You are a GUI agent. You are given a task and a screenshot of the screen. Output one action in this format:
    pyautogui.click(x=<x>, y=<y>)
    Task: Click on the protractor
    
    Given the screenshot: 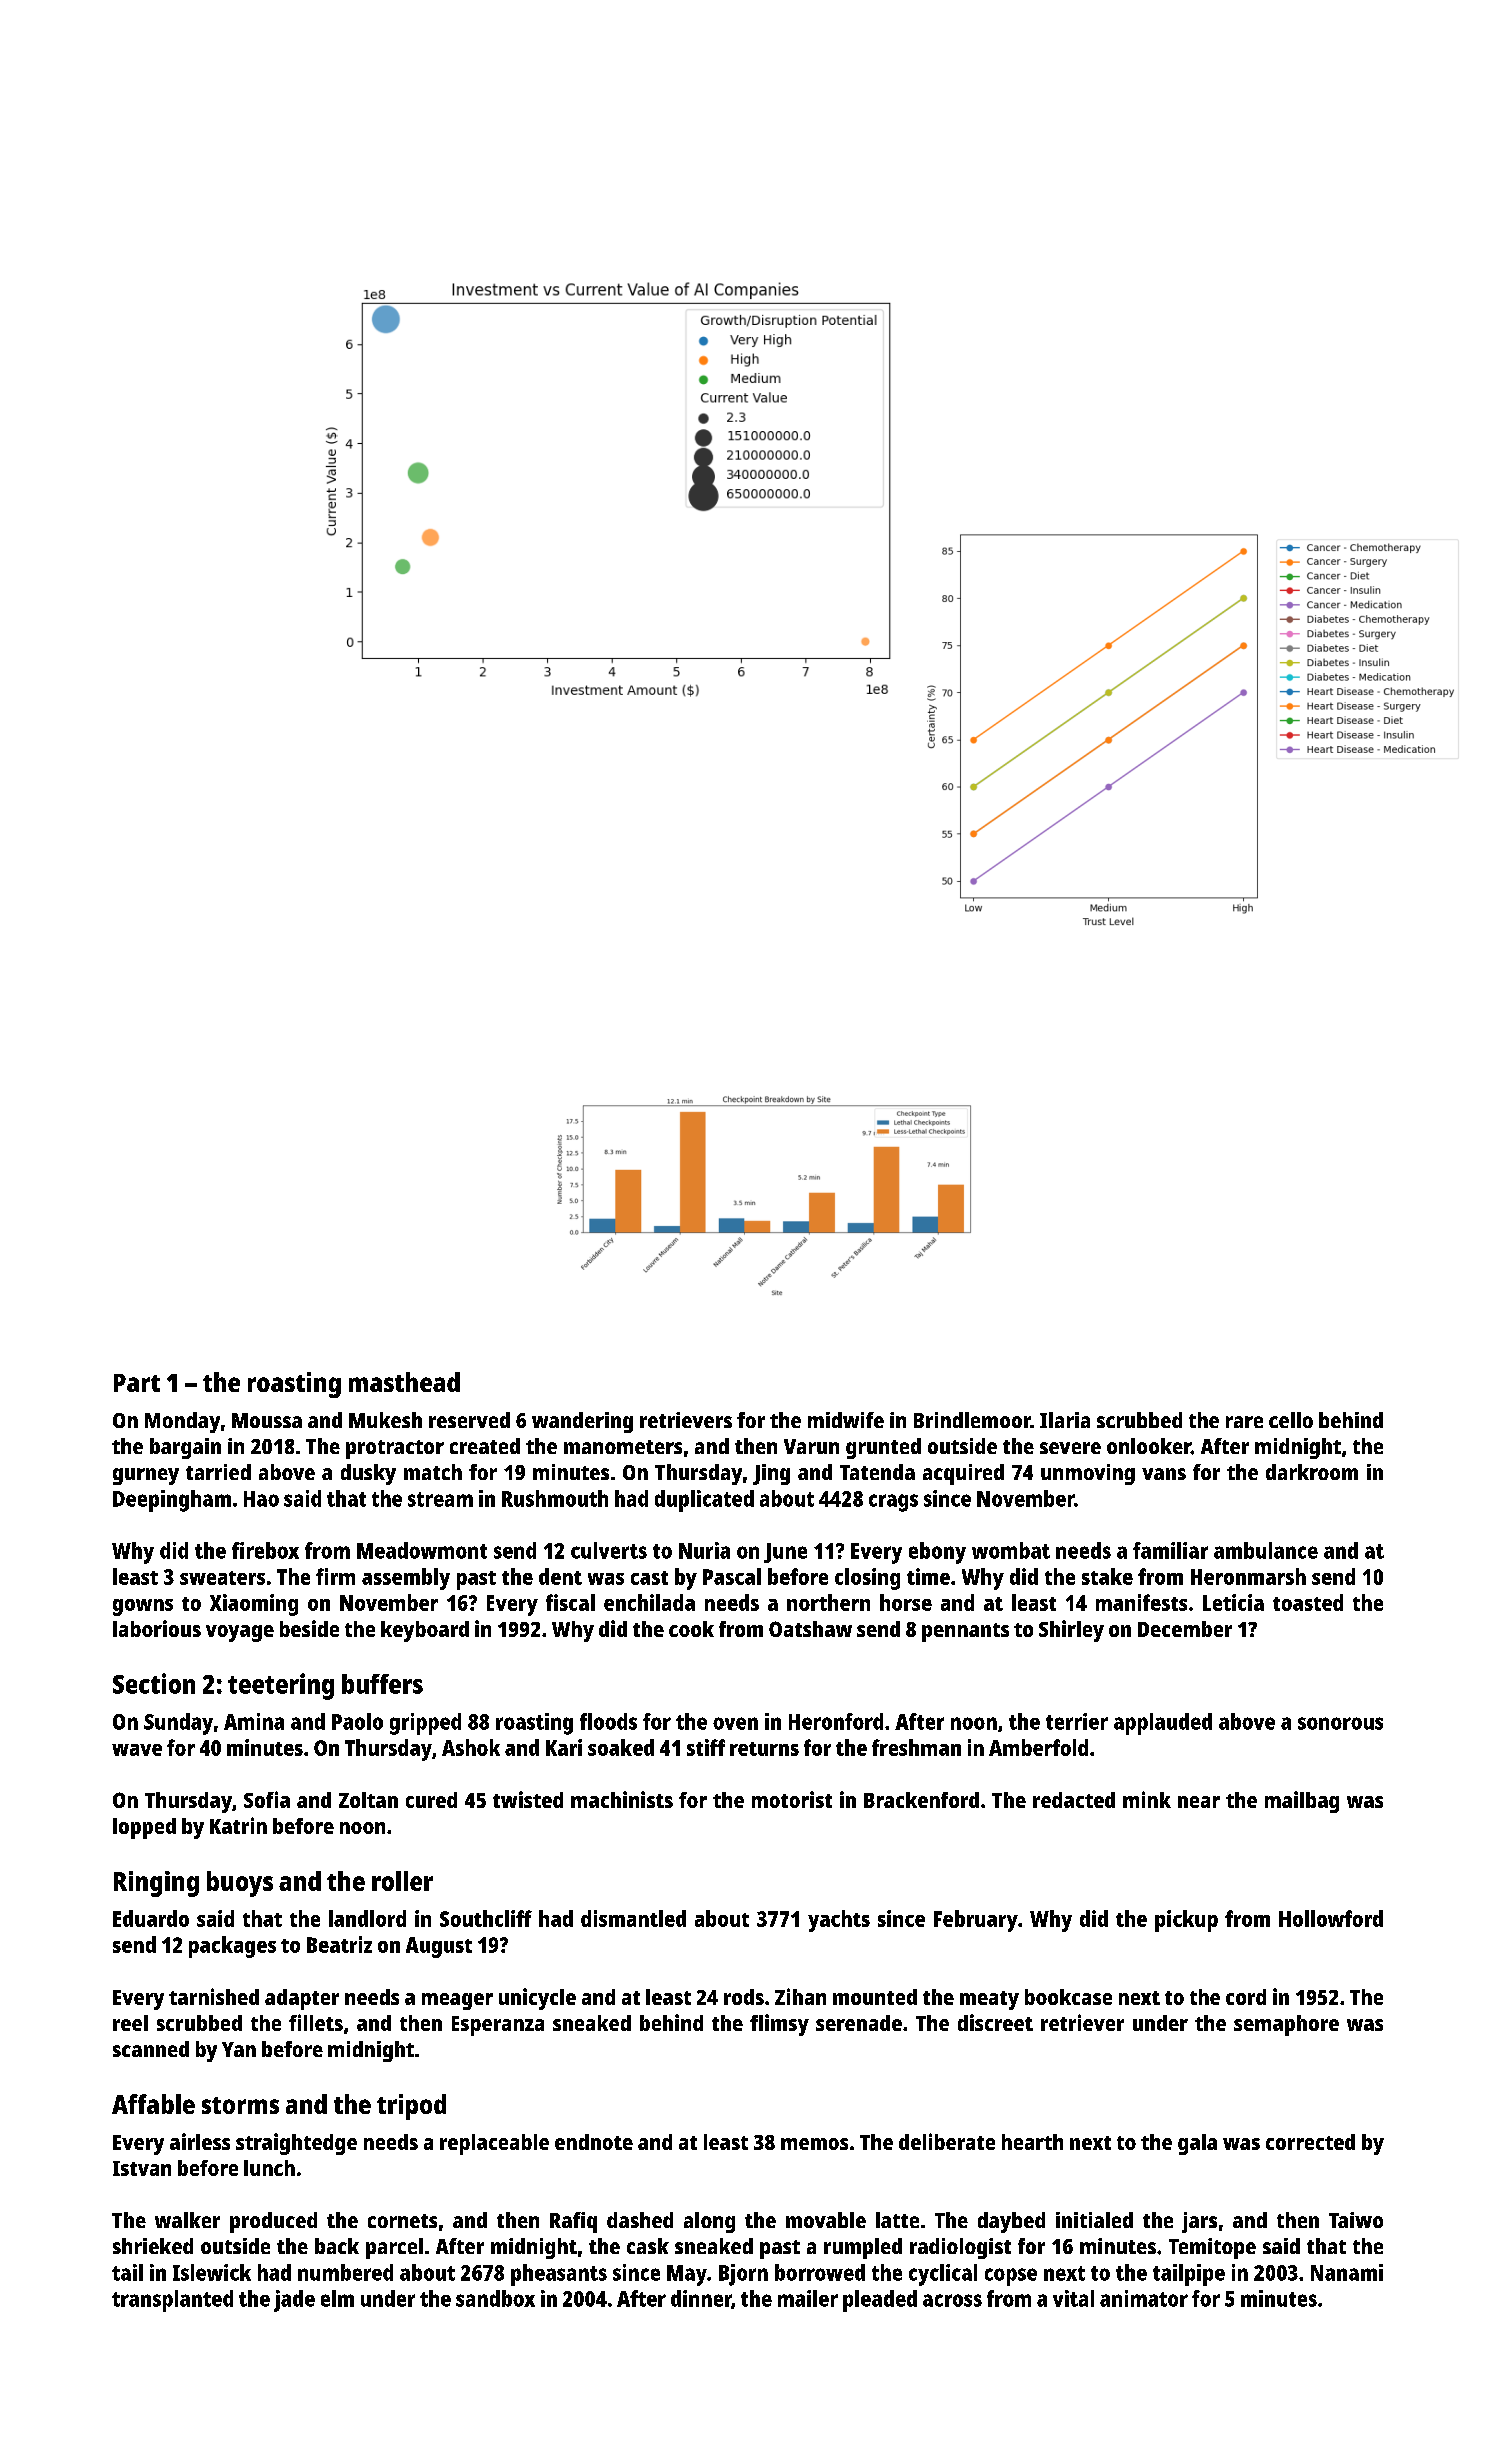 What is the action you would take?
    pyautogui.click(x=395, y=1449)
